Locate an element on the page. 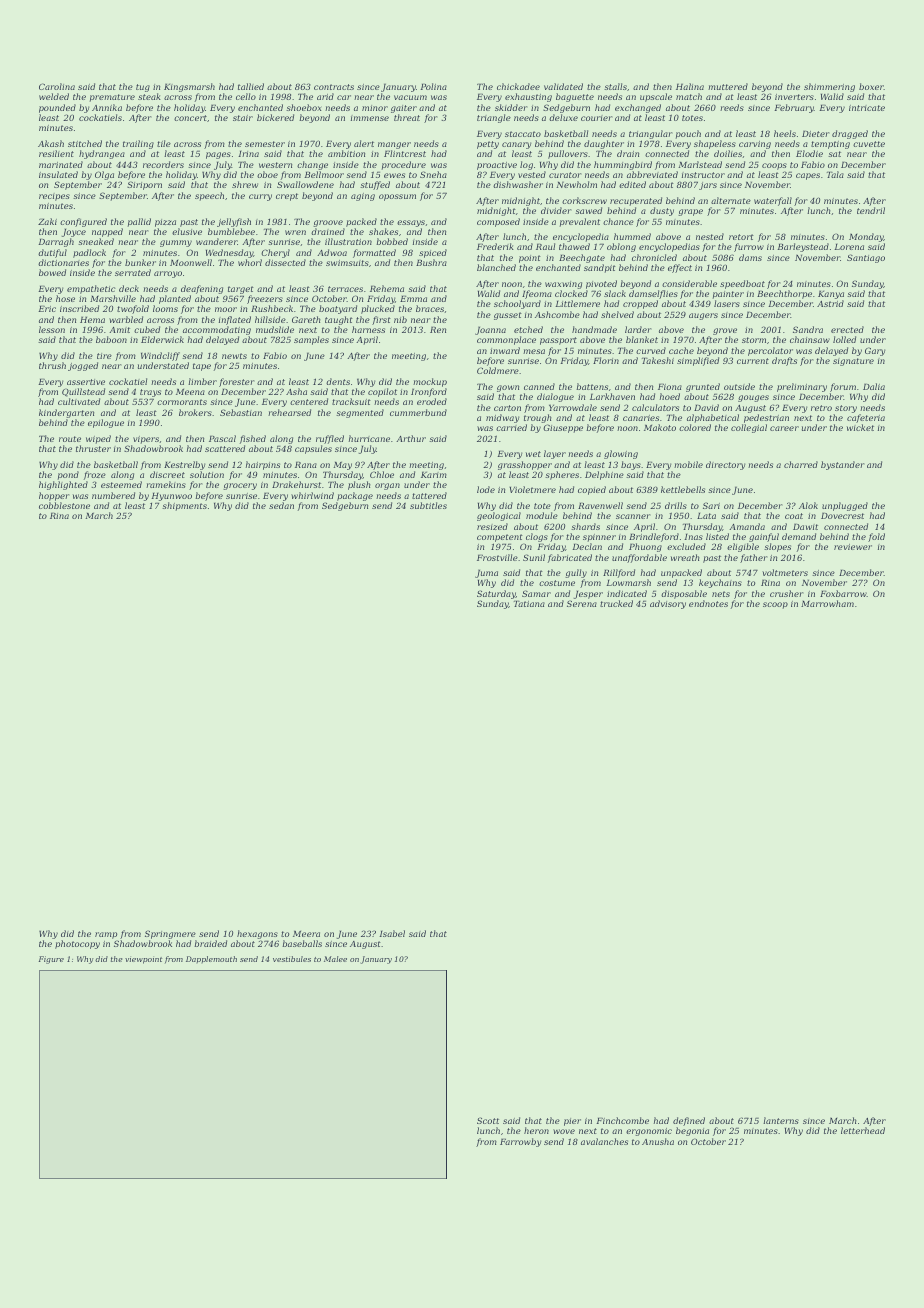 The width and height of the image is (924, 1308). demand is located at coordinates (799, 536).
